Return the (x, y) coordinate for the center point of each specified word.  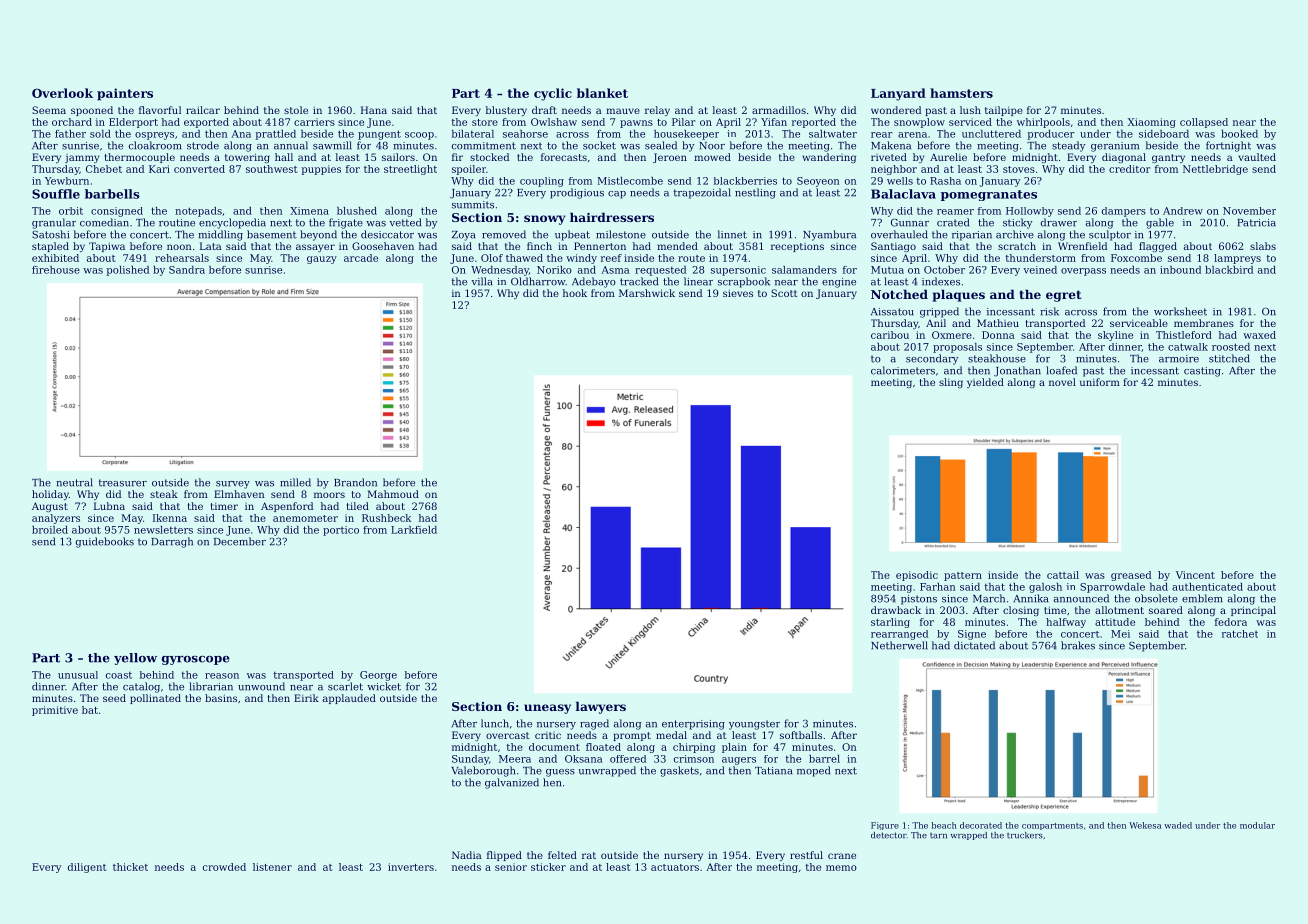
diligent (87, 868)
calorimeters (903, 370)
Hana (374, 110)
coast (119, 675)
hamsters (961, 93)
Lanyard (898, 94)
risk (1049, 311)
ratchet (1240, 634)
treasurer (123, 483)
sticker (548, 867)
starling (890, 623)
